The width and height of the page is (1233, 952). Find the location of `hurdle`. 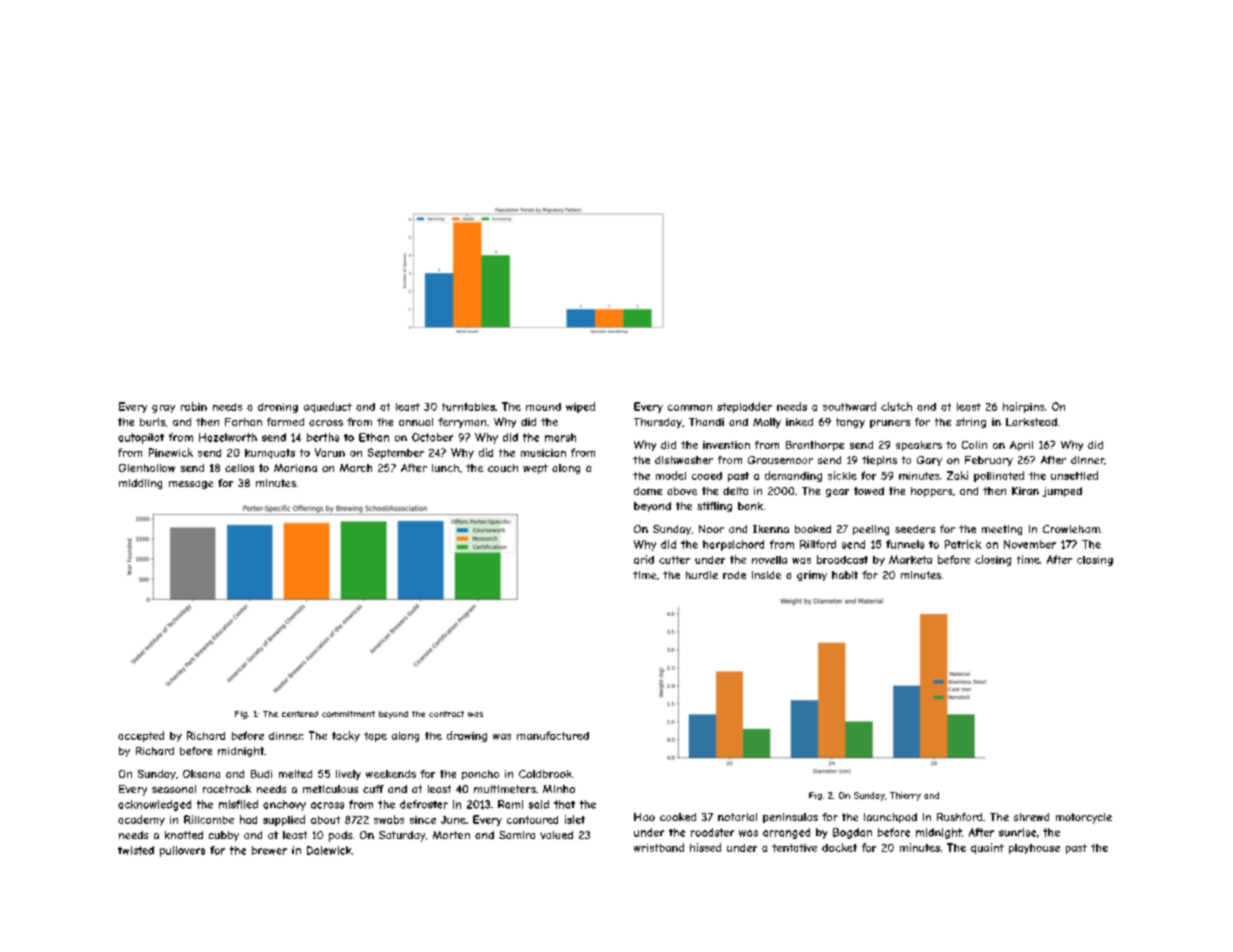

hurdle is located at coordinates (702, 575).
